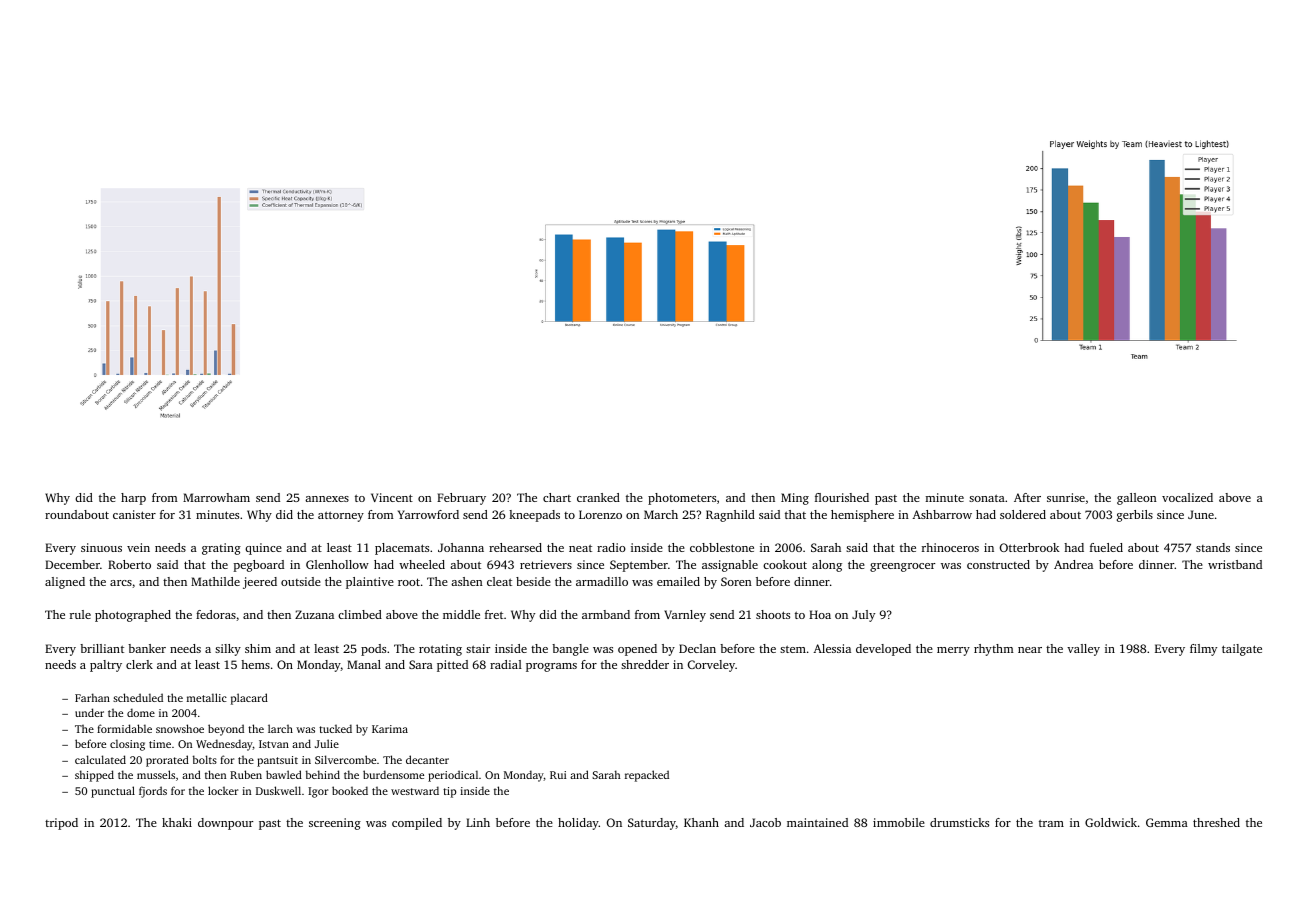  What do you see at coordinates (1030, 650) in the screenshot?
I see `near` at bounding box center [1030, 650].
